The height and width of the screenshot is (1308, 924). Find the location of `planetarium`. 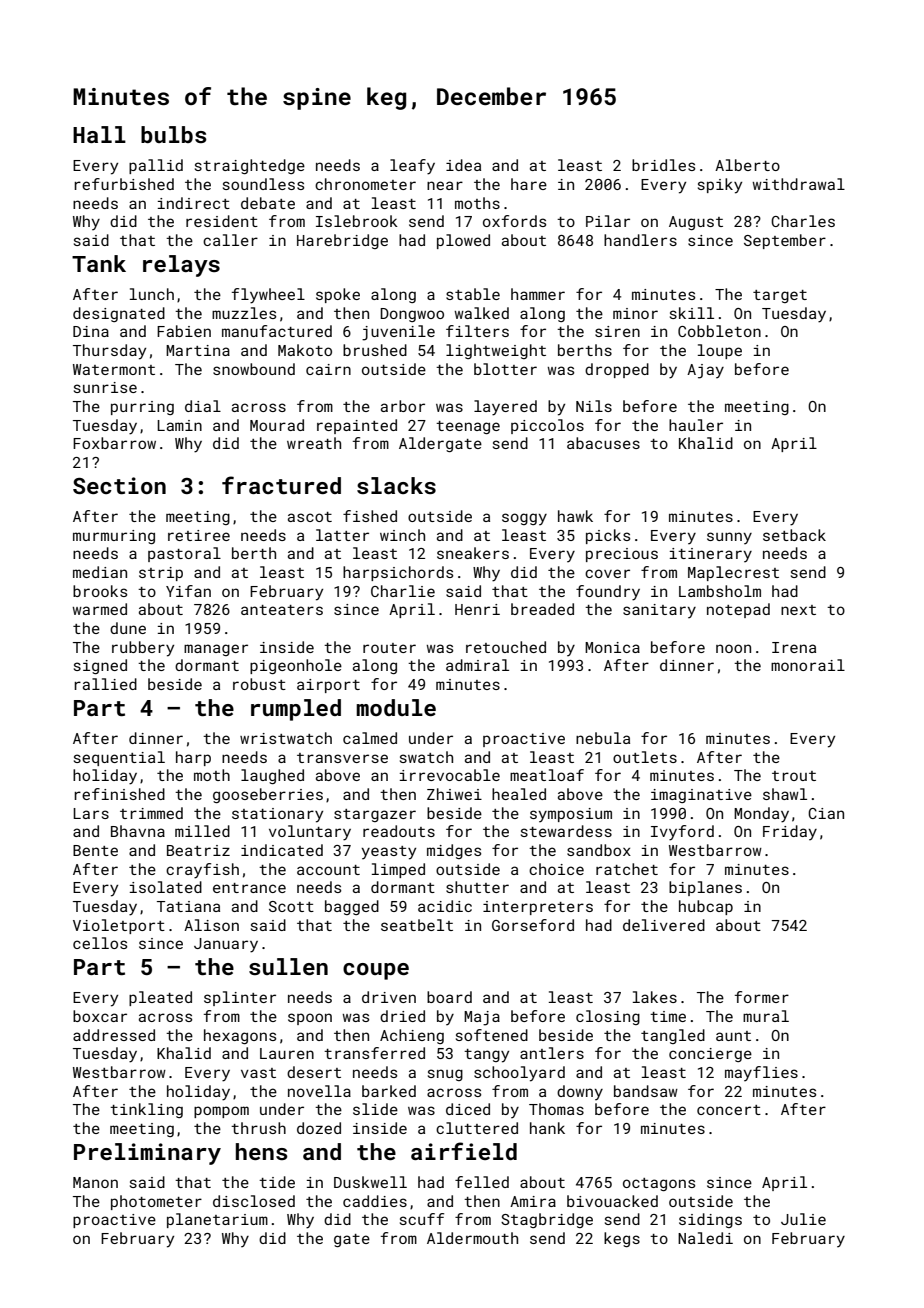

planetarium is located at coordinates (217, 1220).
